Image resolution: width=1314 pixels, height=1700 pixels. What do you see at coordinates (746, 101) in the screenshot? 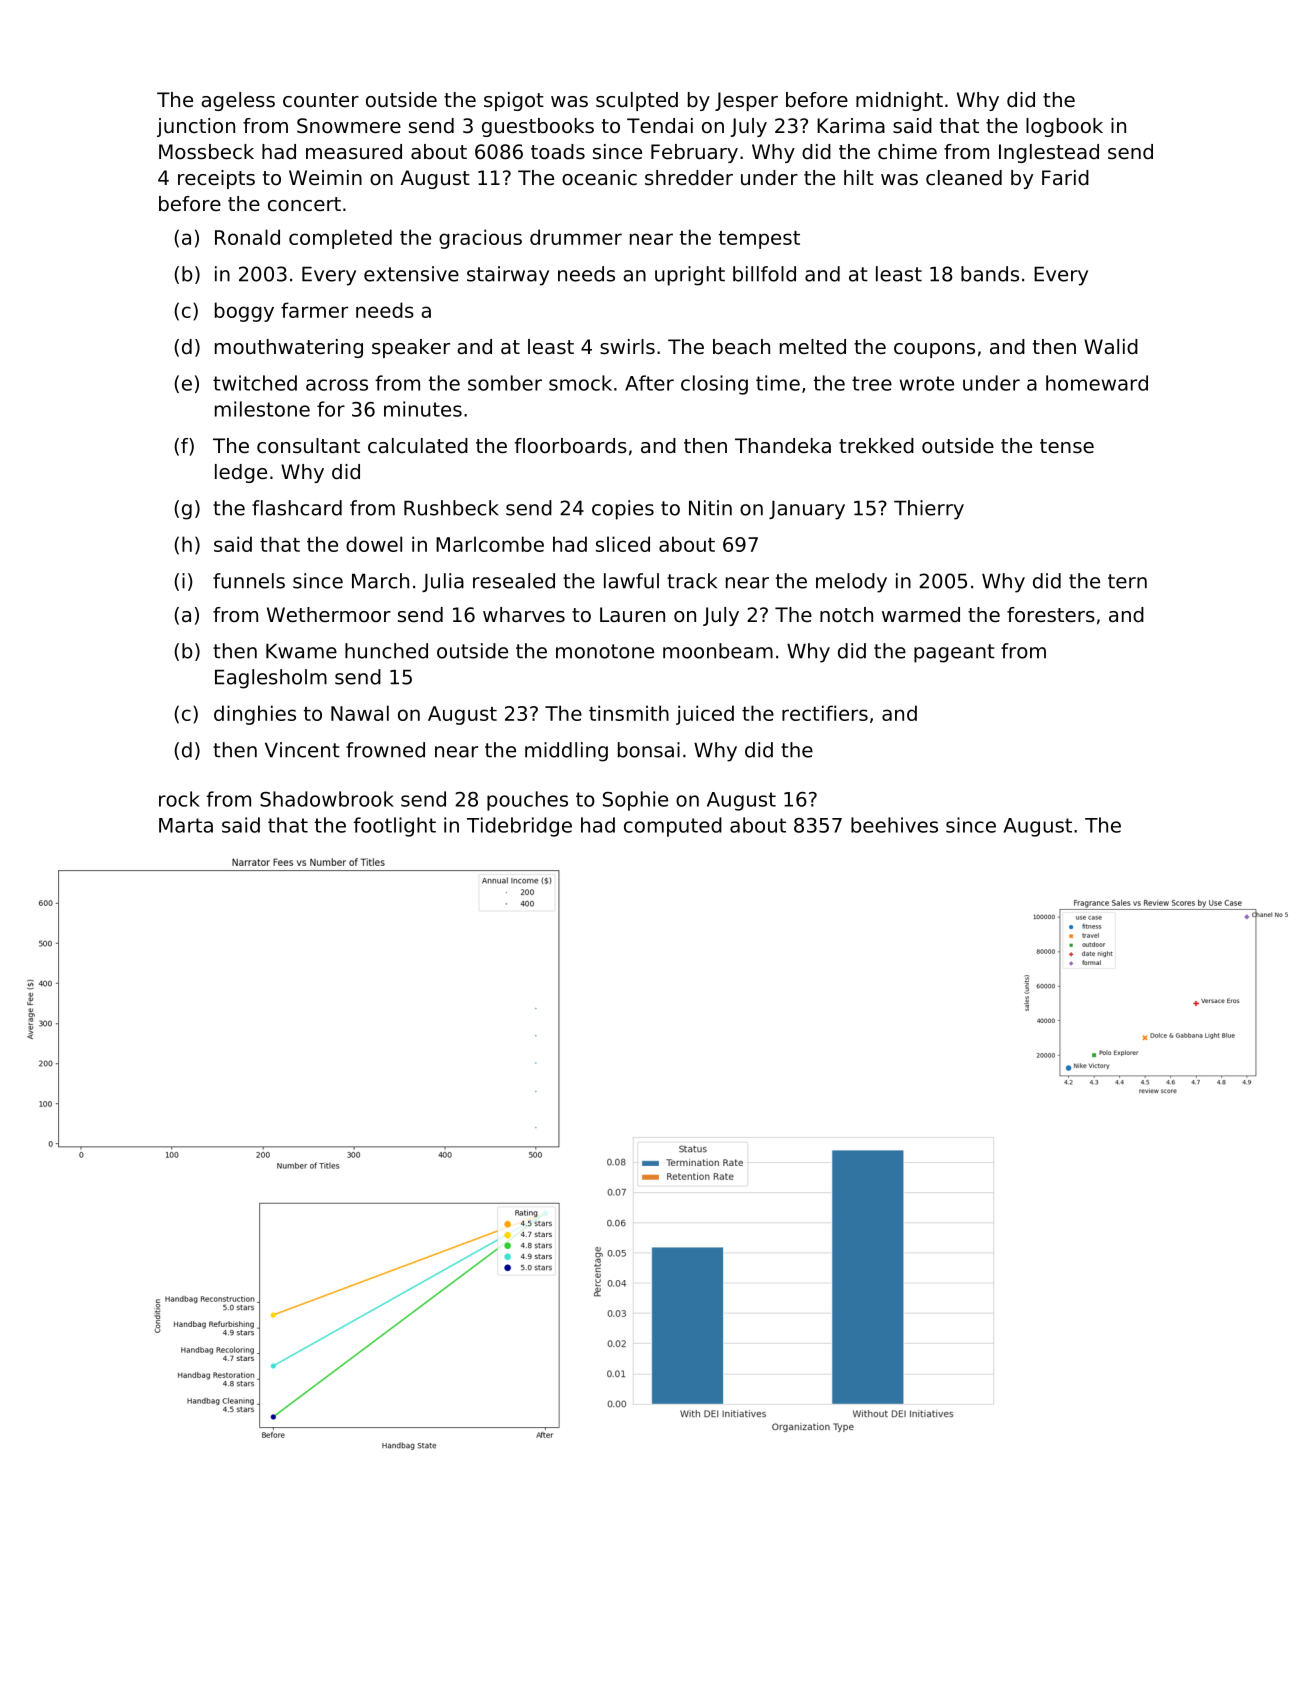
I see `Jesper` at bounding box center [746, 101].
